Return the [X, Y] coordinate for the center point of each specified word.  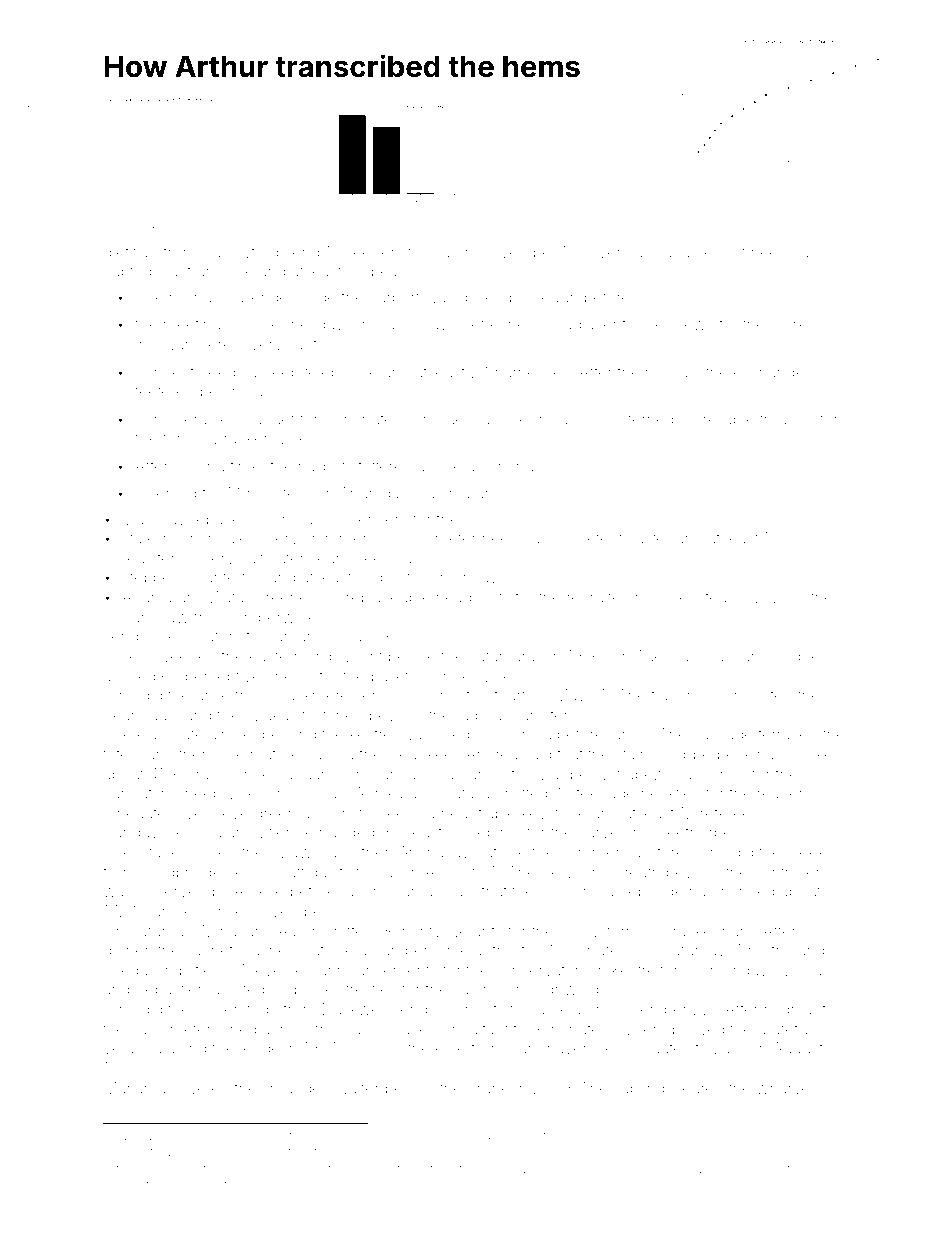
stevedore [482, 1169]
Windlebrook [274, 1169]
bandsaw [156, 617]
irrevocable [687, 1169]
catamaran [506, 656]
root [732, 252]
